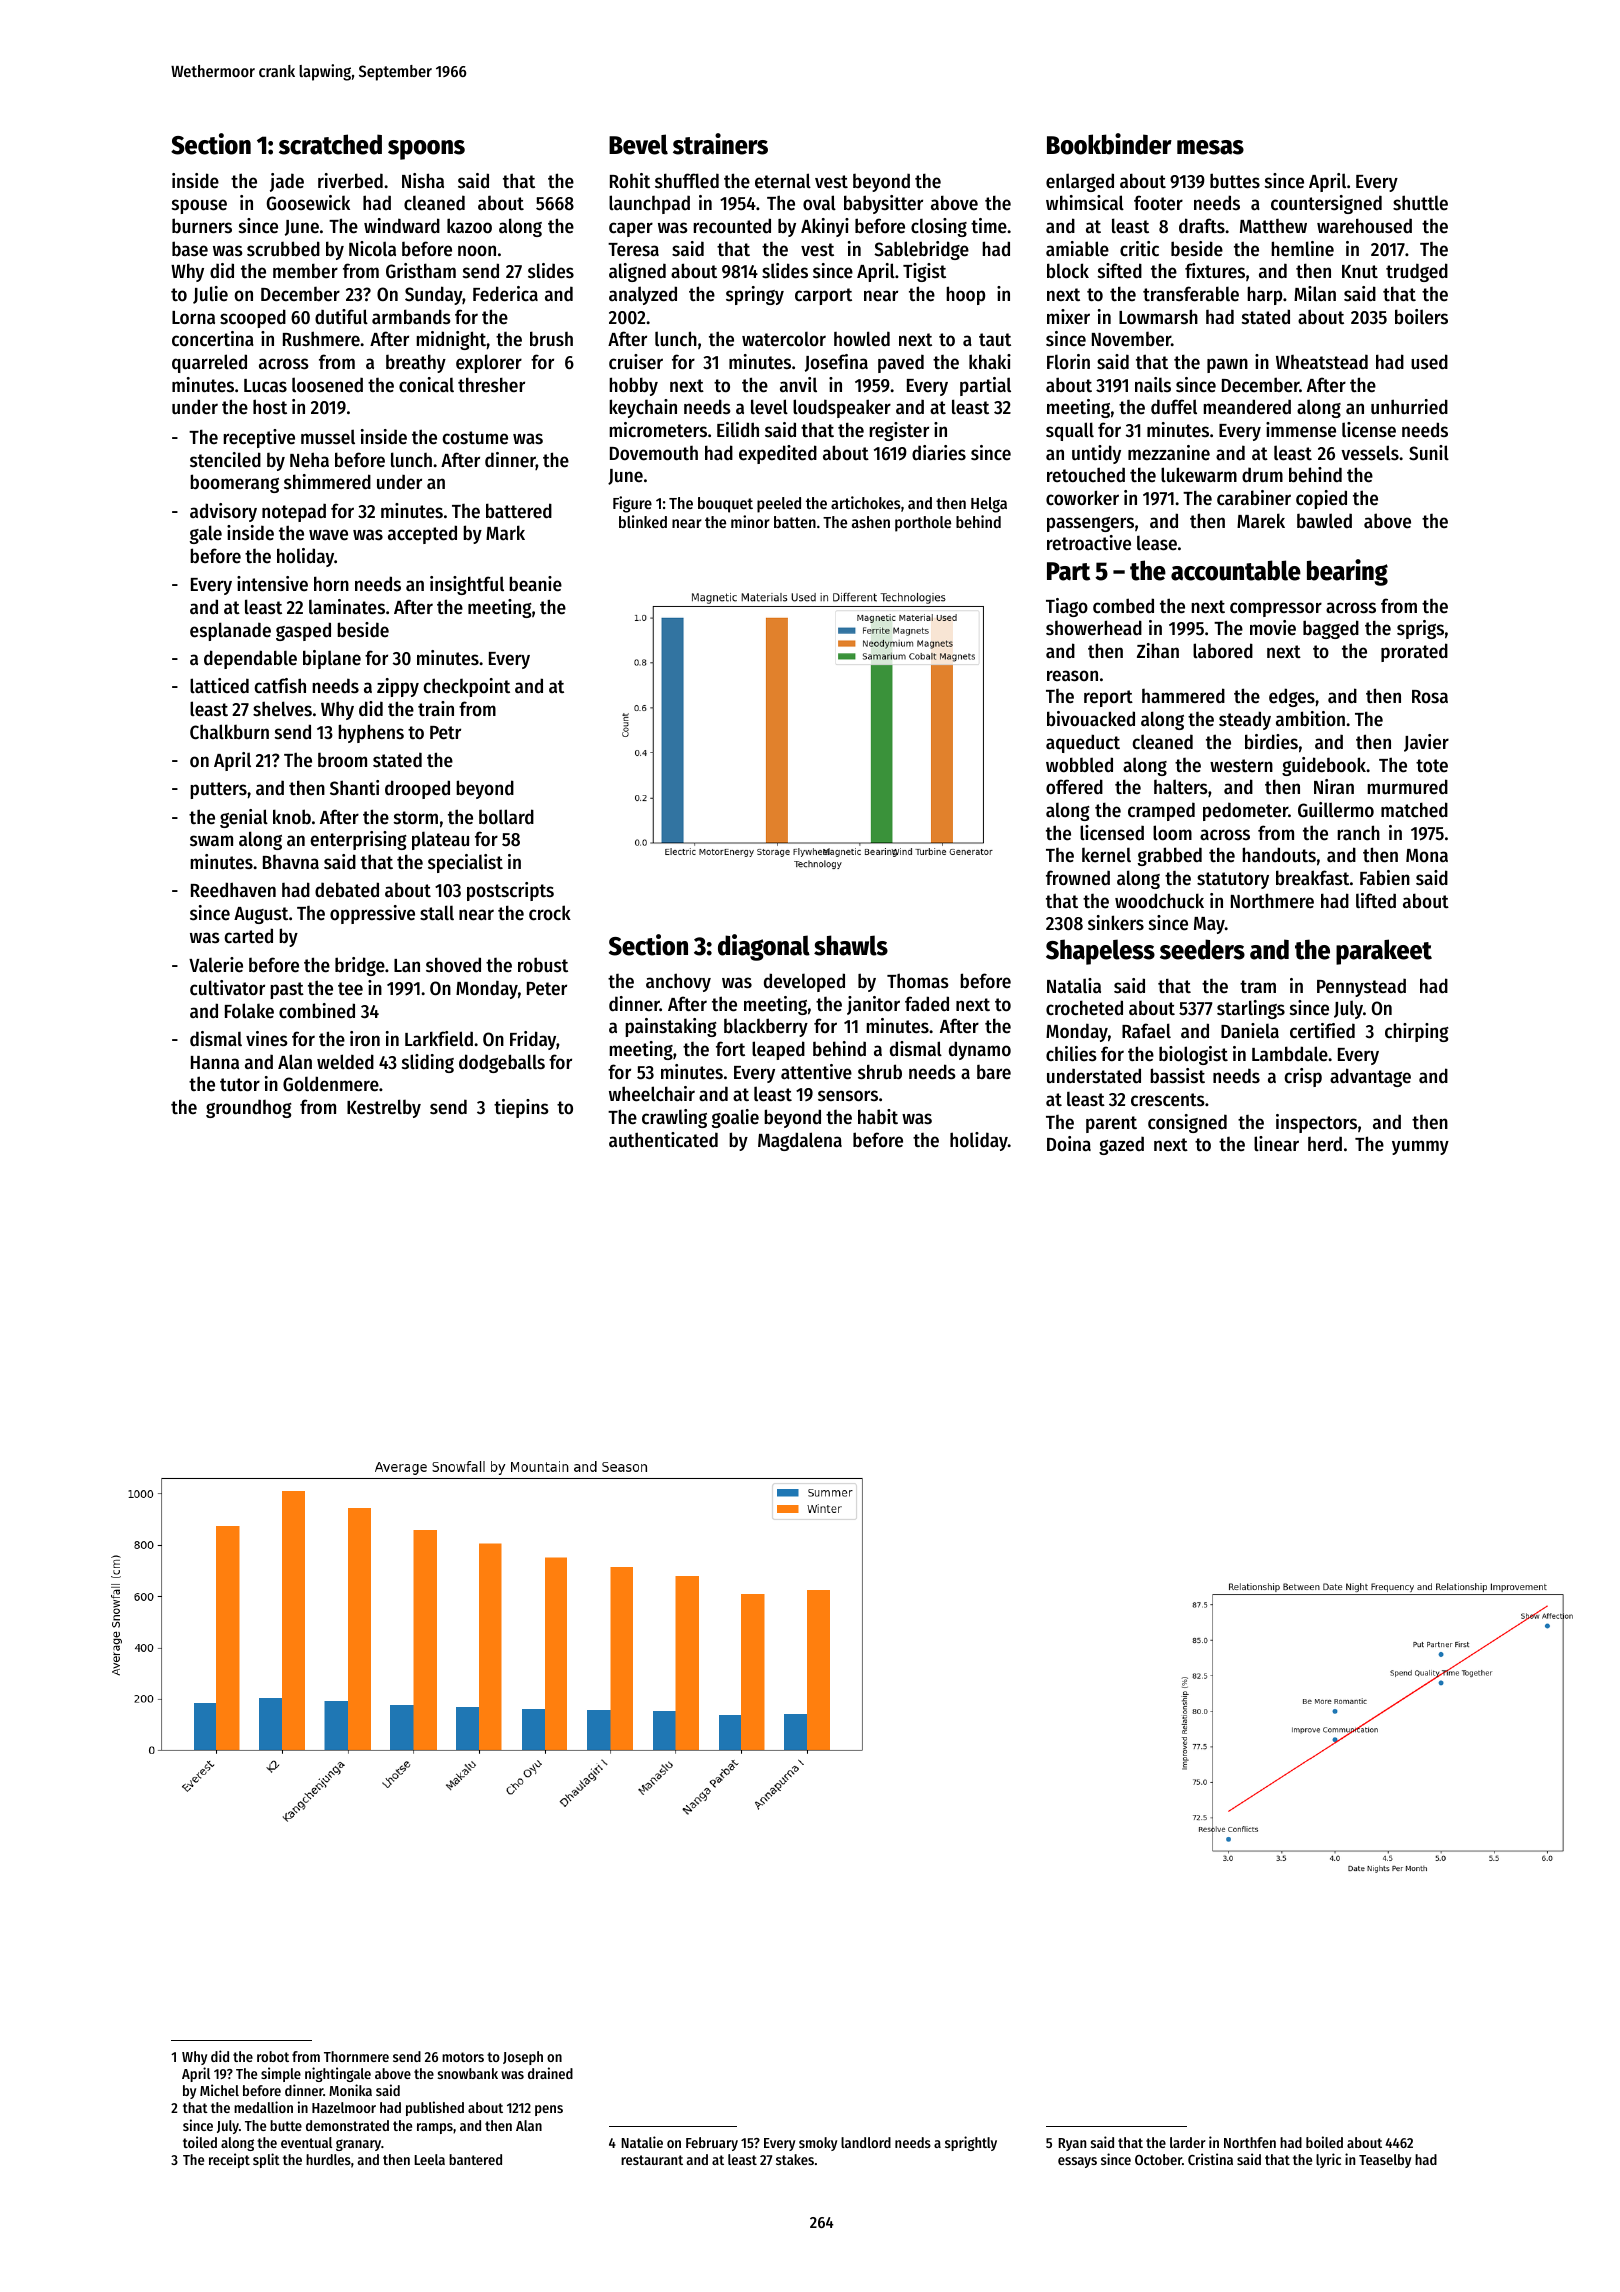 This screenshot has height=2292, width=1620. What do you see at coordinates (216, 965) in the screenshot?
I see `Valerie` at bounding box center [216, 965].
